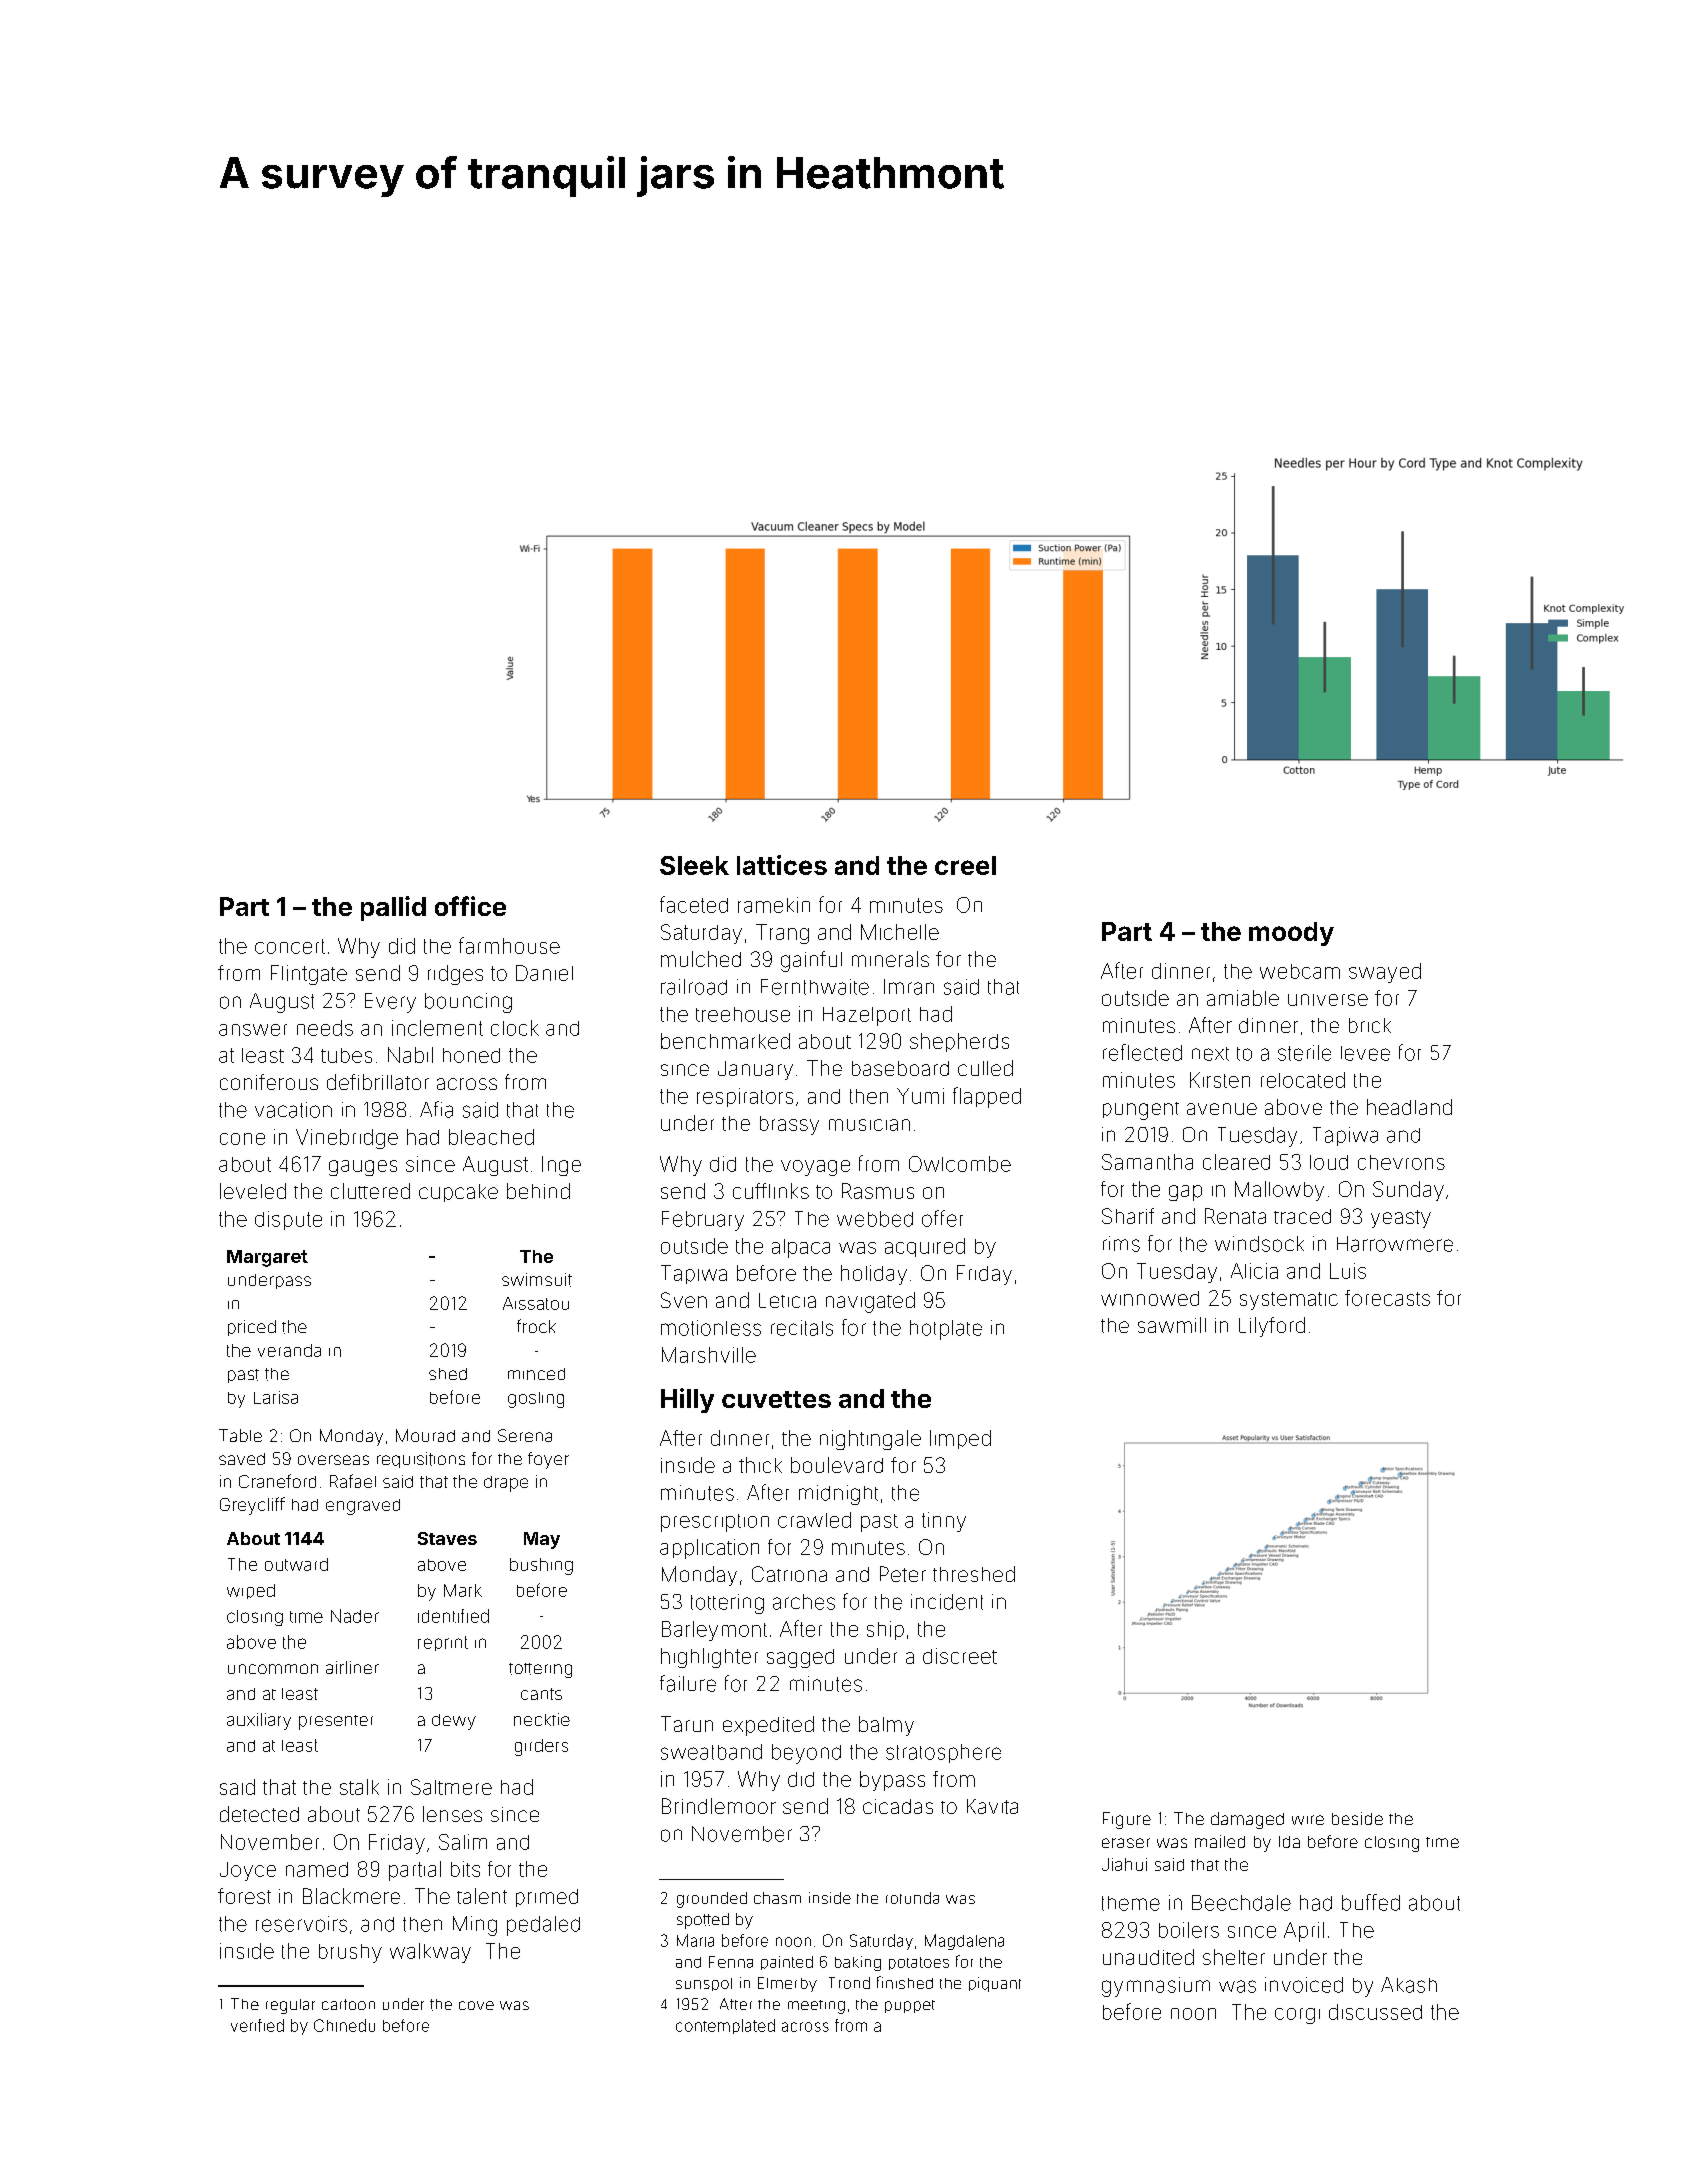 The image size is (1683, 2178). What do you see at coordinates (782, 865) in the screenshot?
I see `lattices` at bounding box center [782, 865].
